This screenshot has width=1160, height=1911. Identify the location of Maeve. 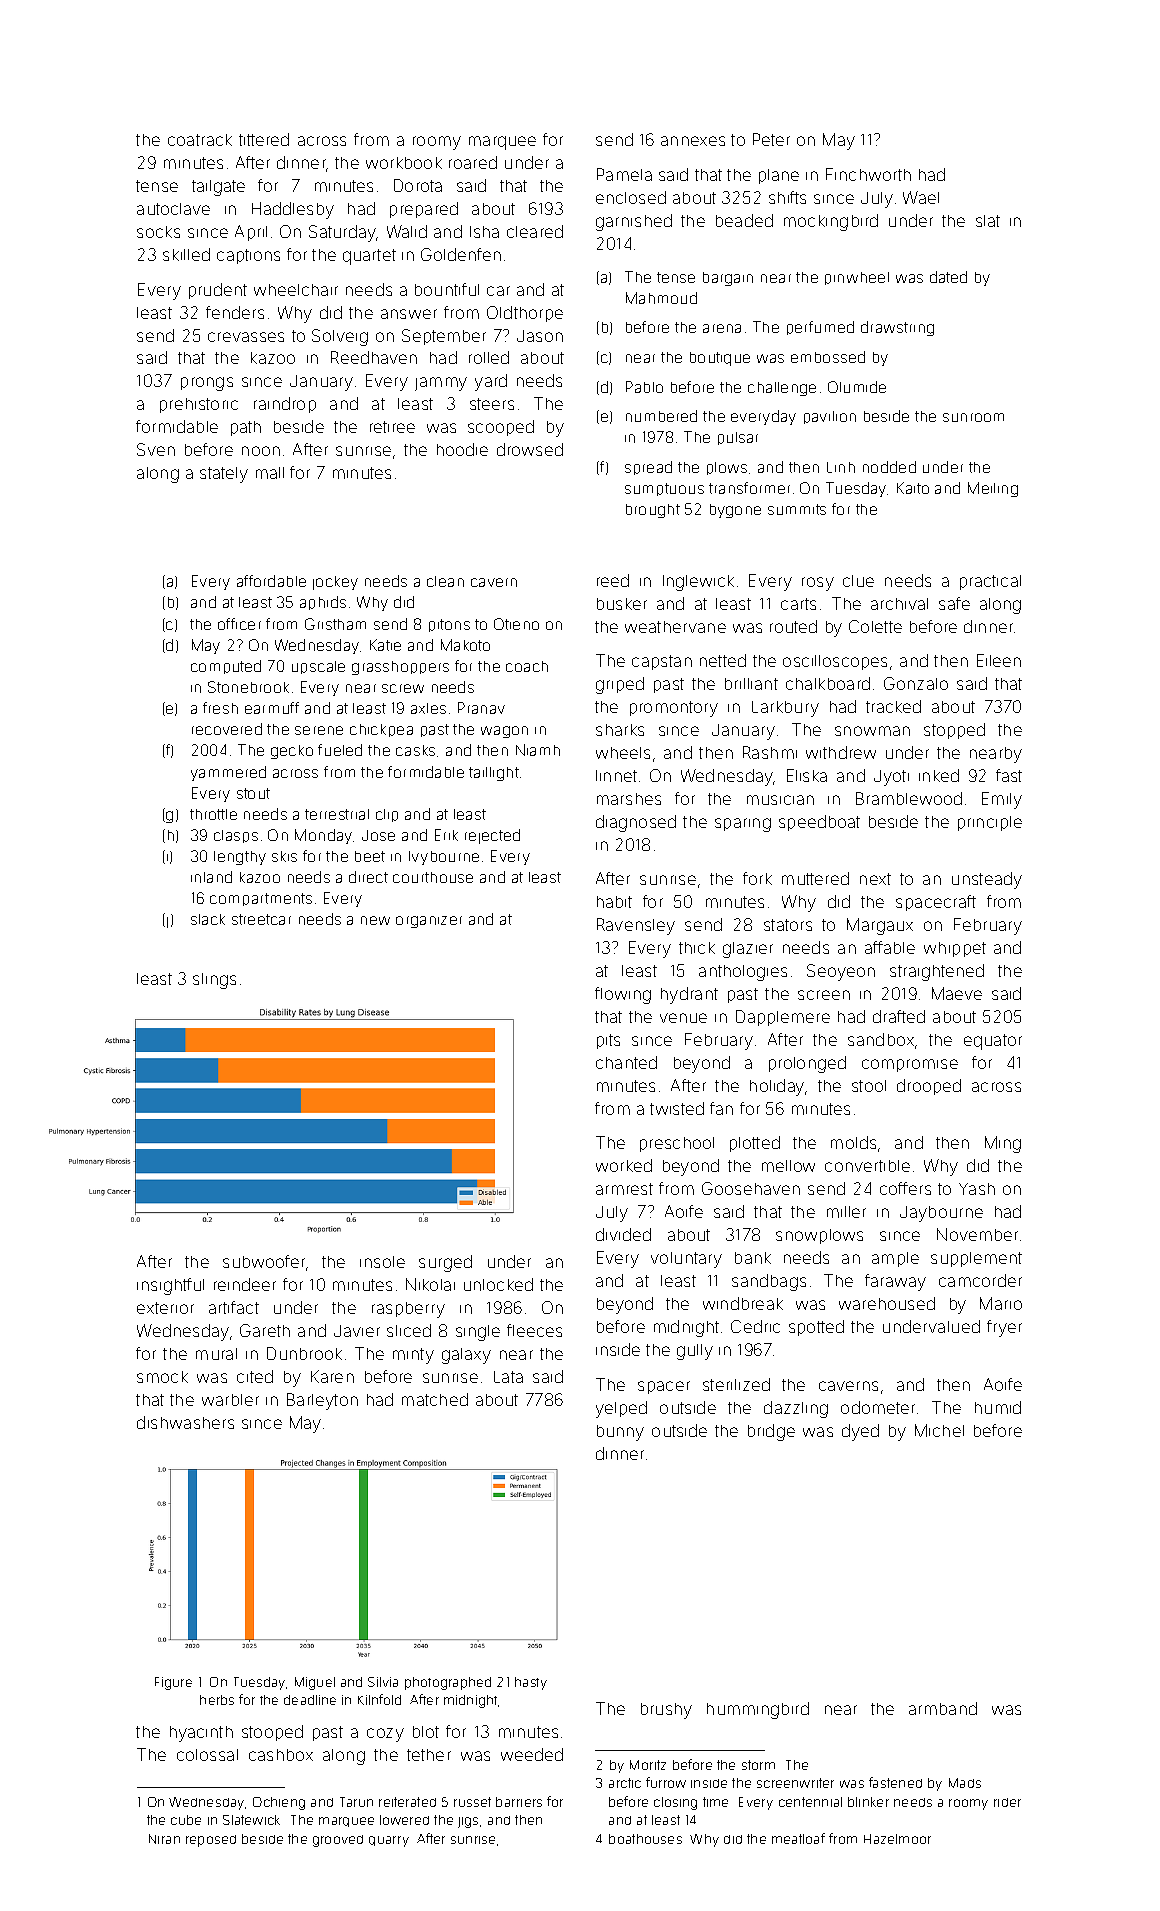
(957, 993).
